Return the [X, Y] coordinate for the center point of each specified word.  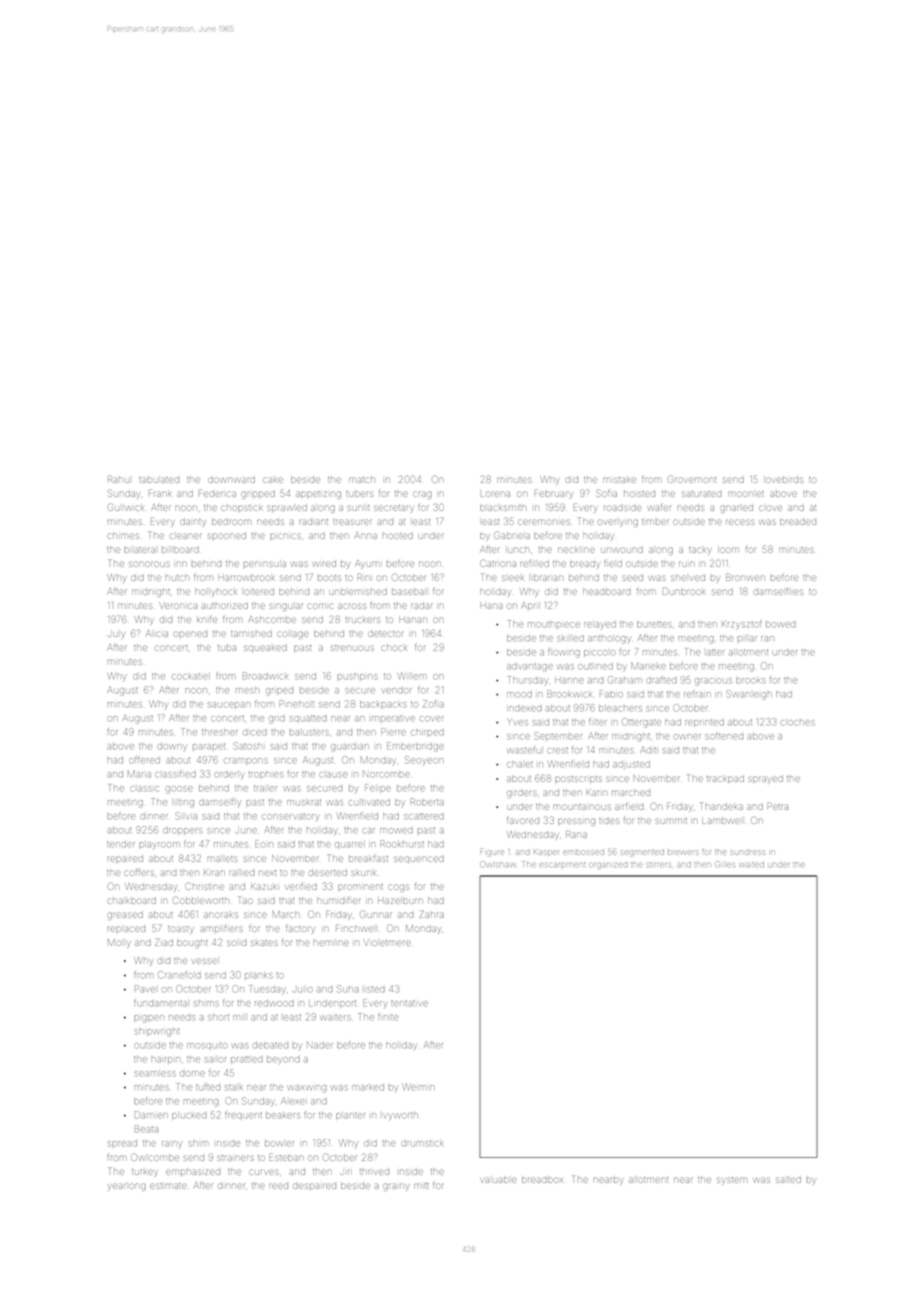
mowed [396, 830]
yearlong [127, 1187]
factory [300, 929]
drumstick [422, 1143]
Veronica [178, 605]
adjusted [631, 765]
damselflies [778, 592]
